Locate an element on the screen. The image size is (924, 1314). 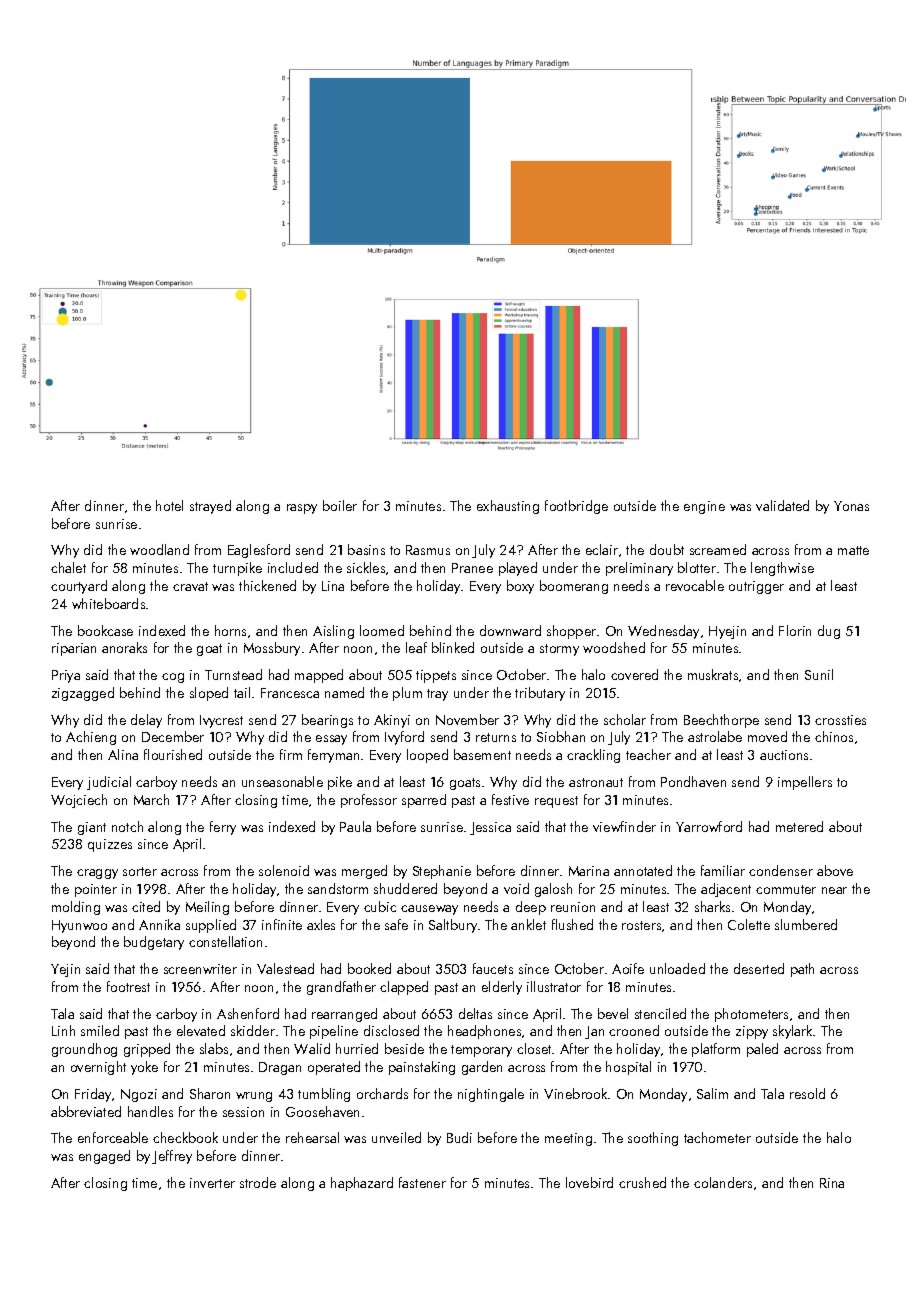
Meiling is located at coordinates (207, 908).
